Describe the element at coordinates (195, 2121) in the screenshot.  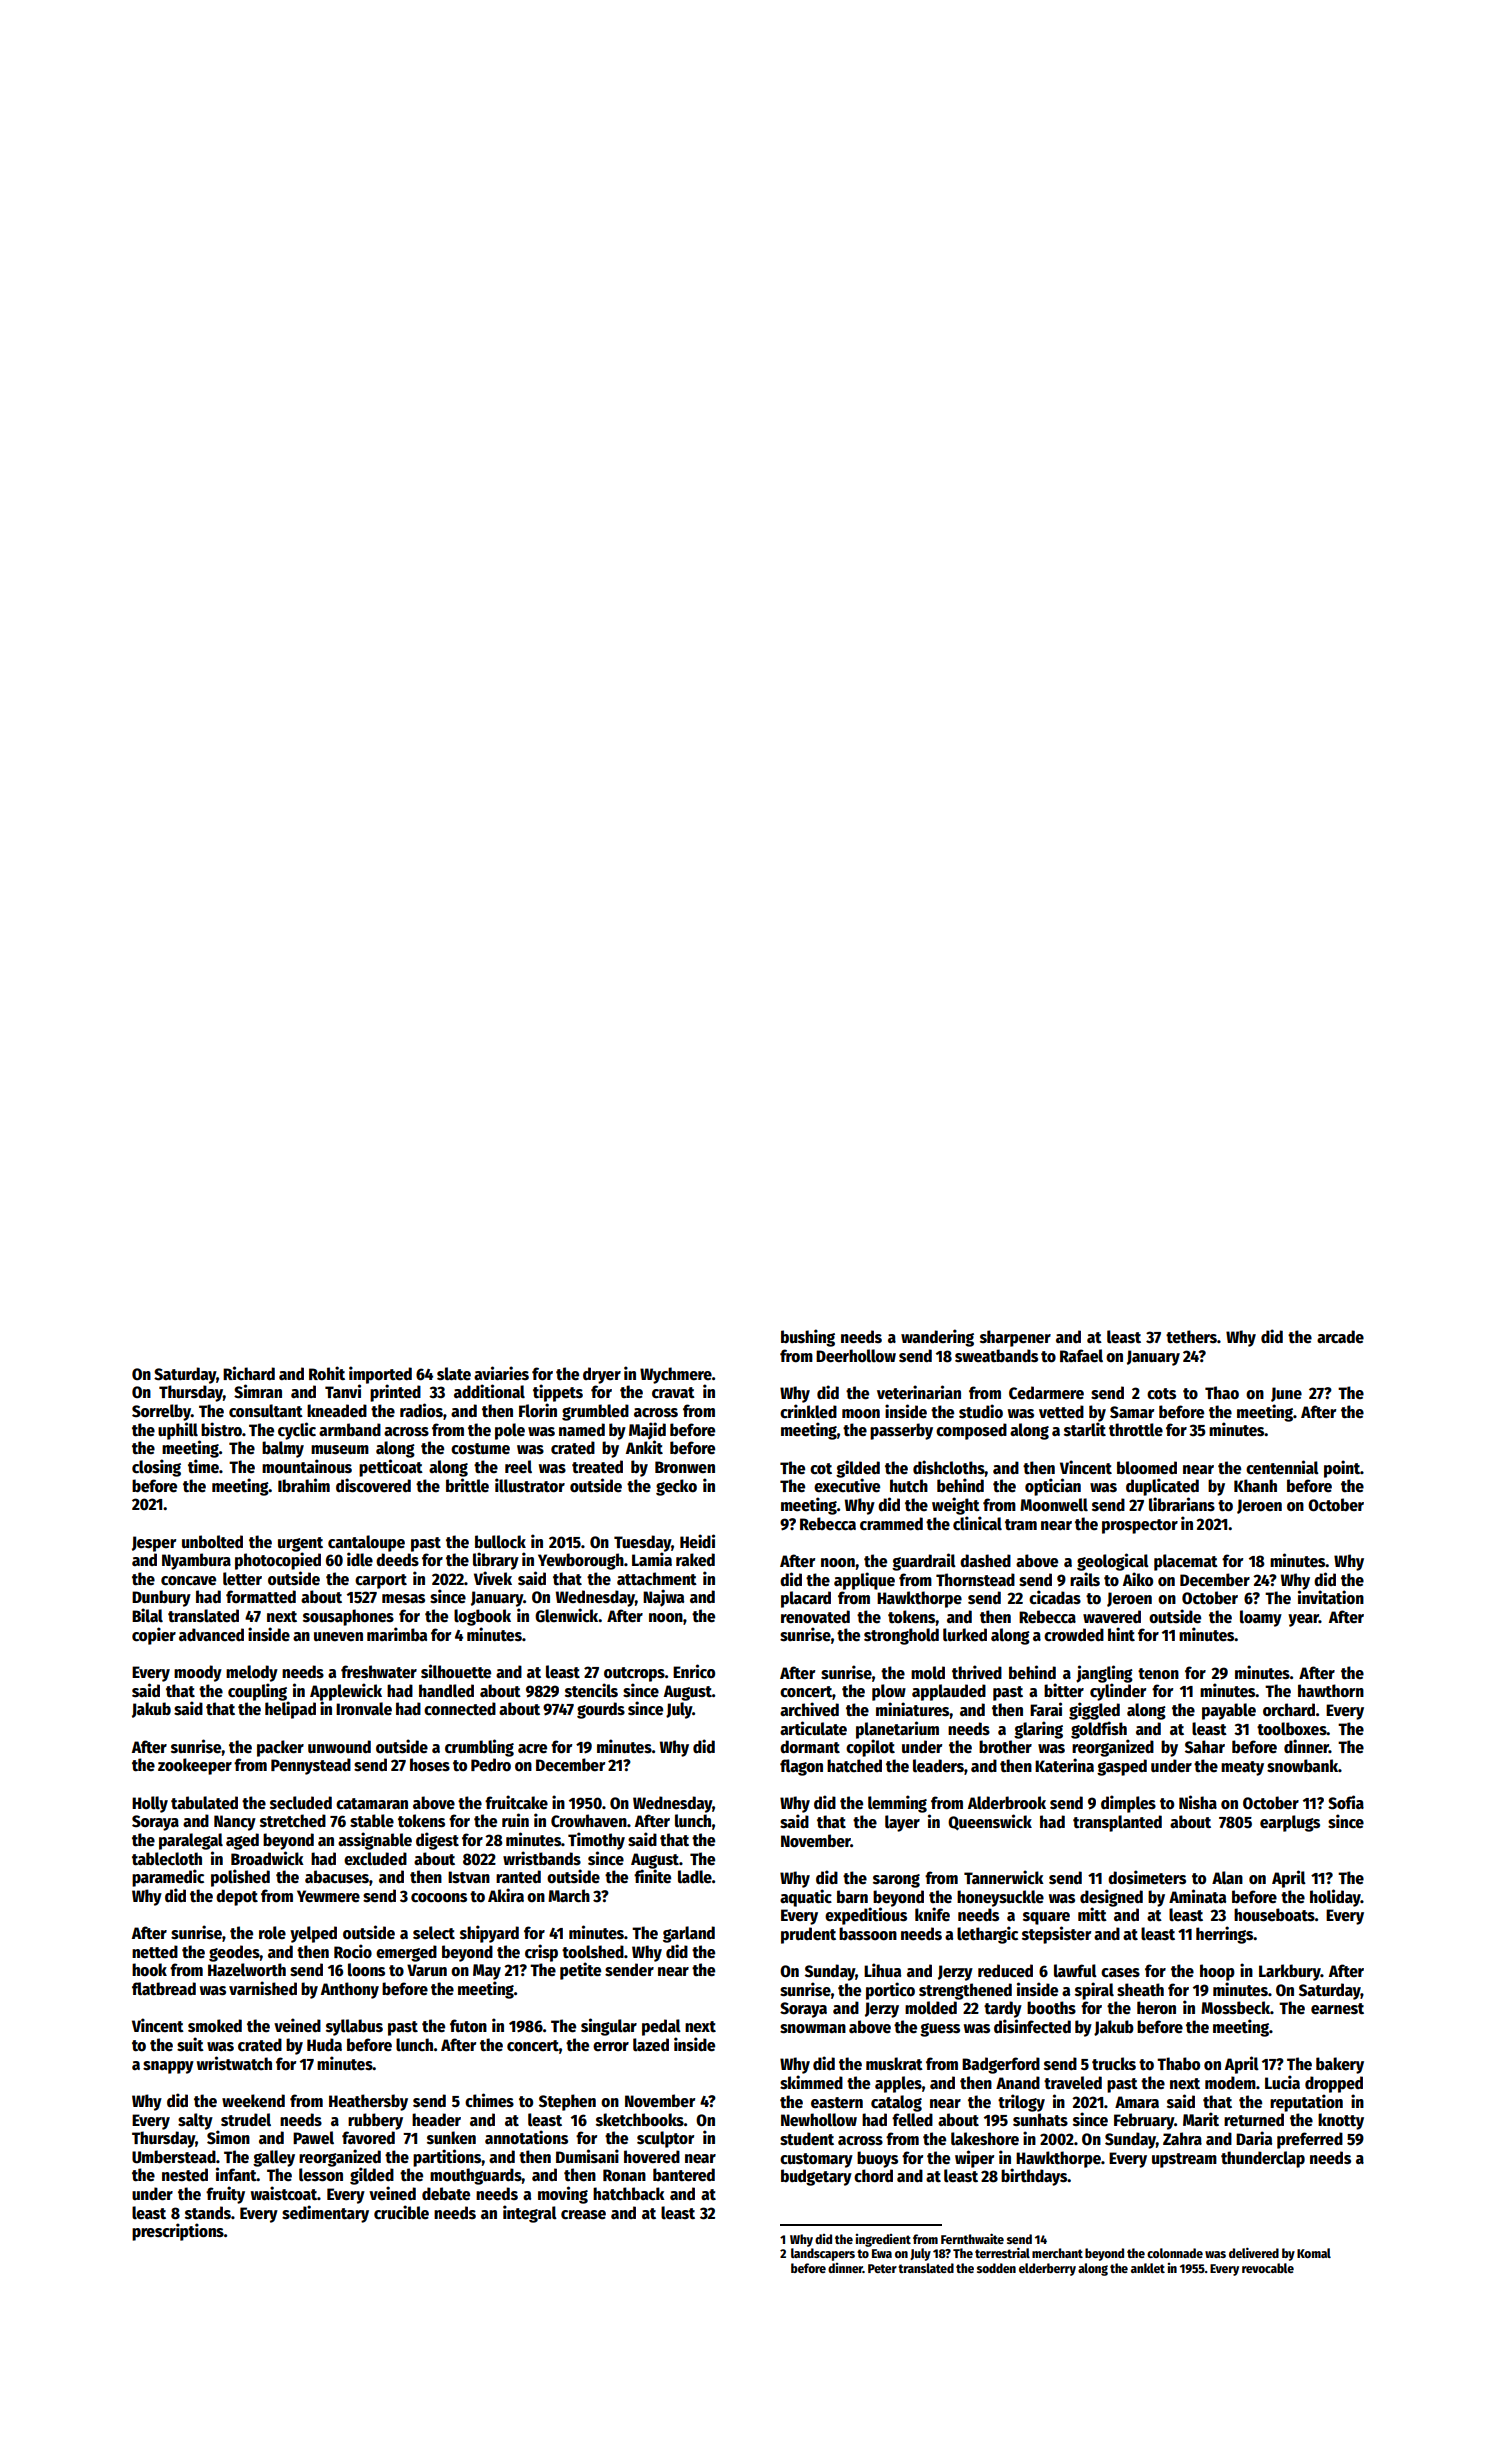
I see `salty` at that location.
